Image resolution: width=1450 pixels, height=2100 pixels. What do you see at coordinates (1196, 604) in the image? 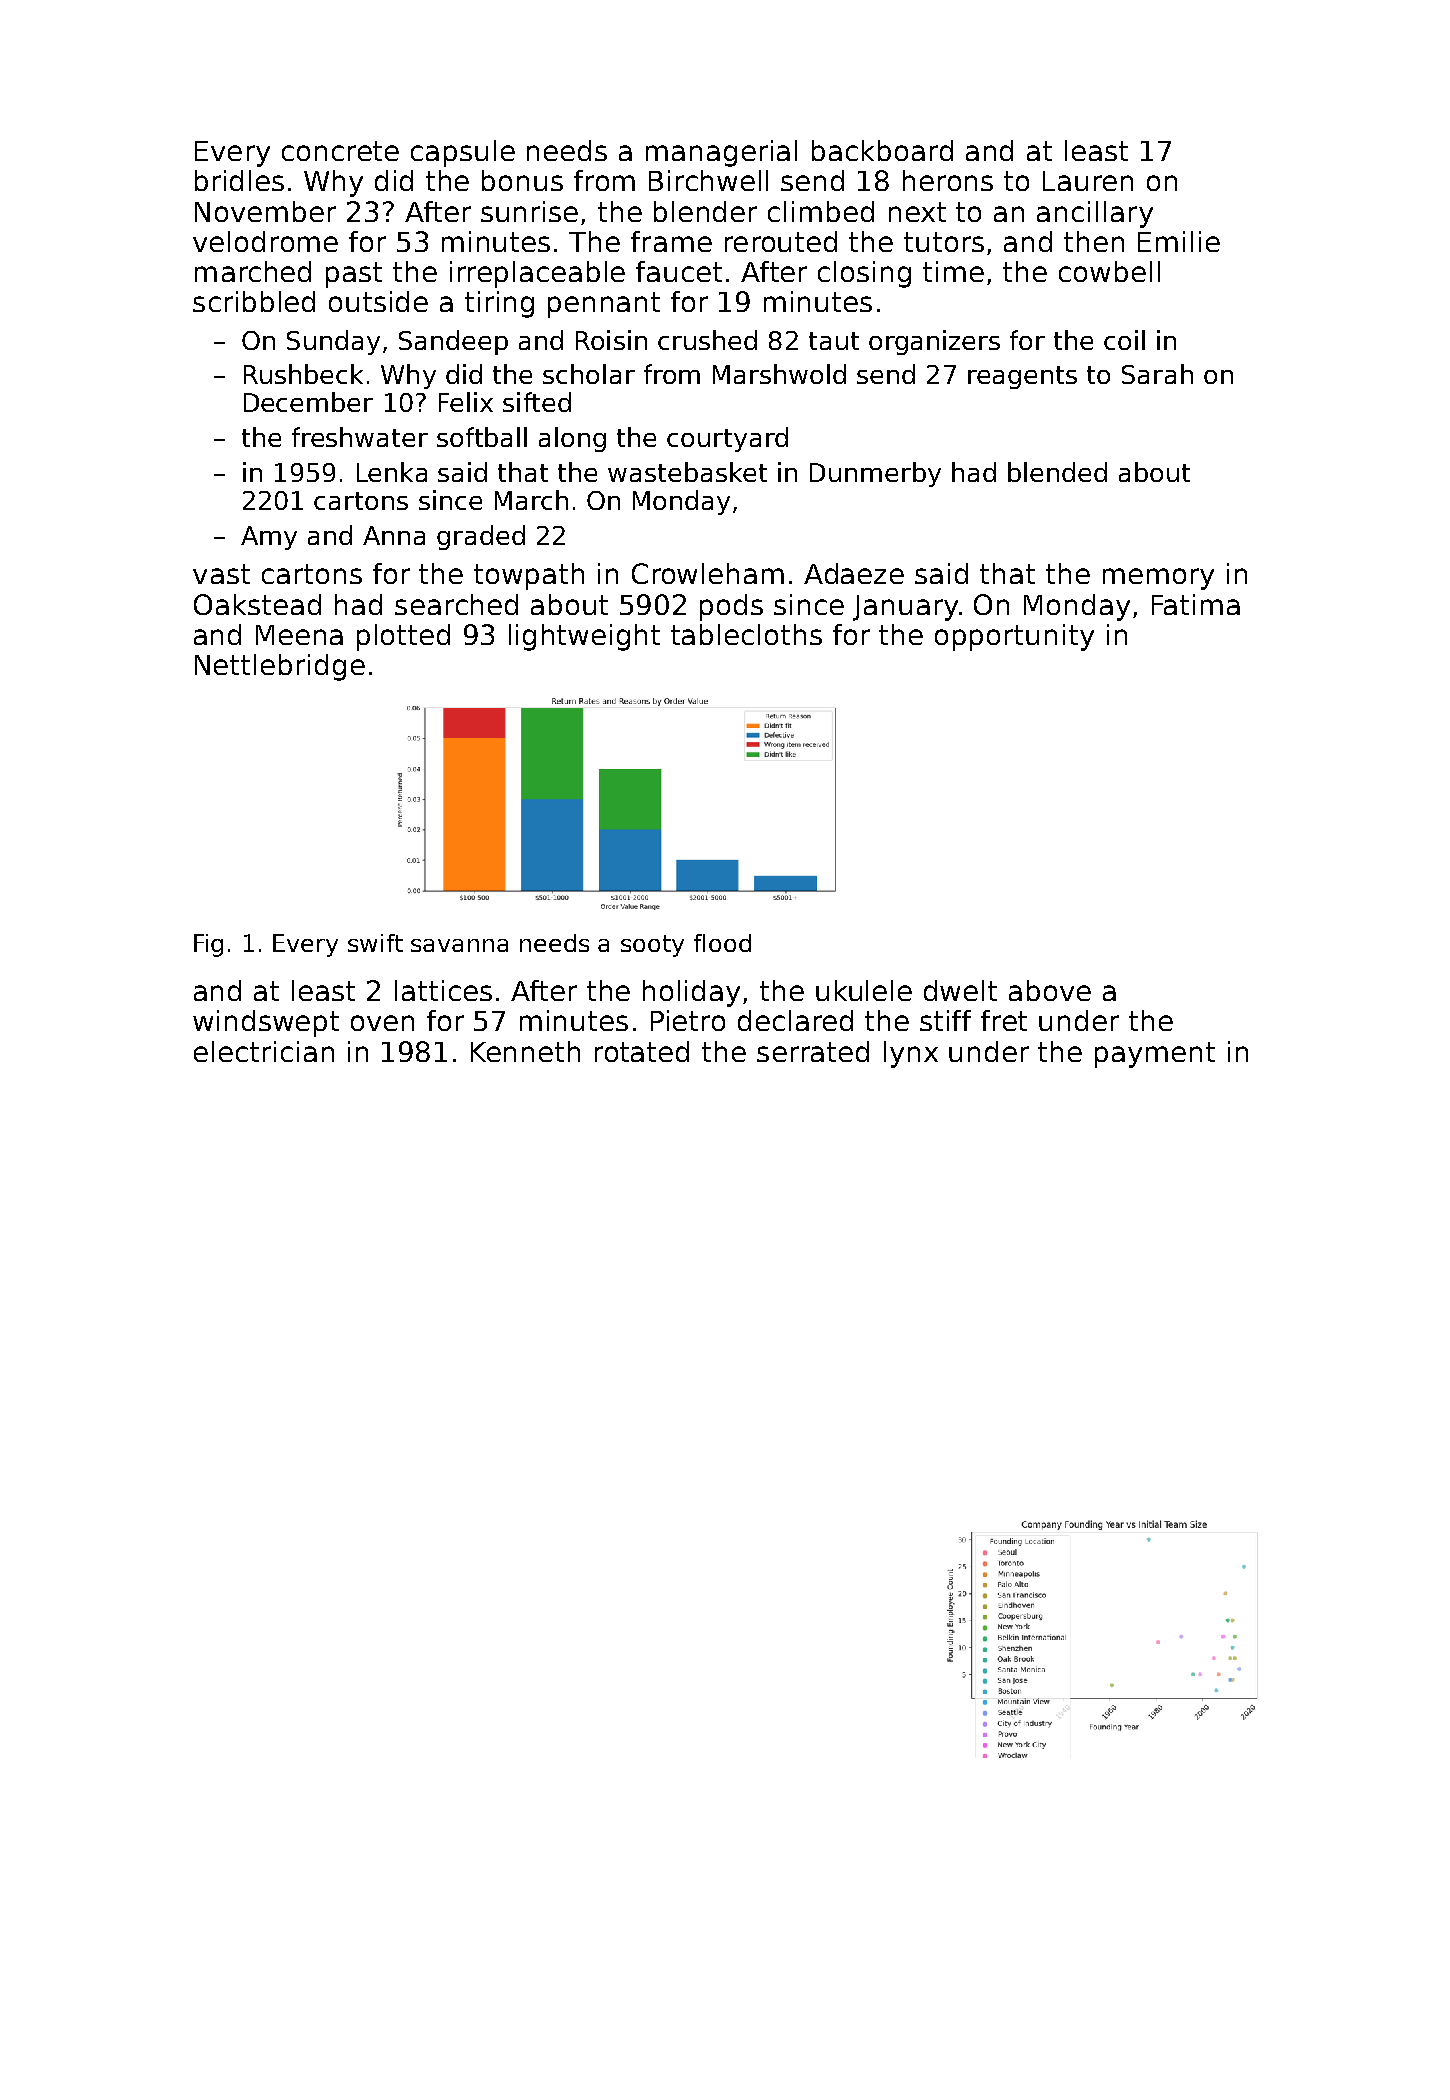
I see `Fatima` at bounding box center [1196, 604].
